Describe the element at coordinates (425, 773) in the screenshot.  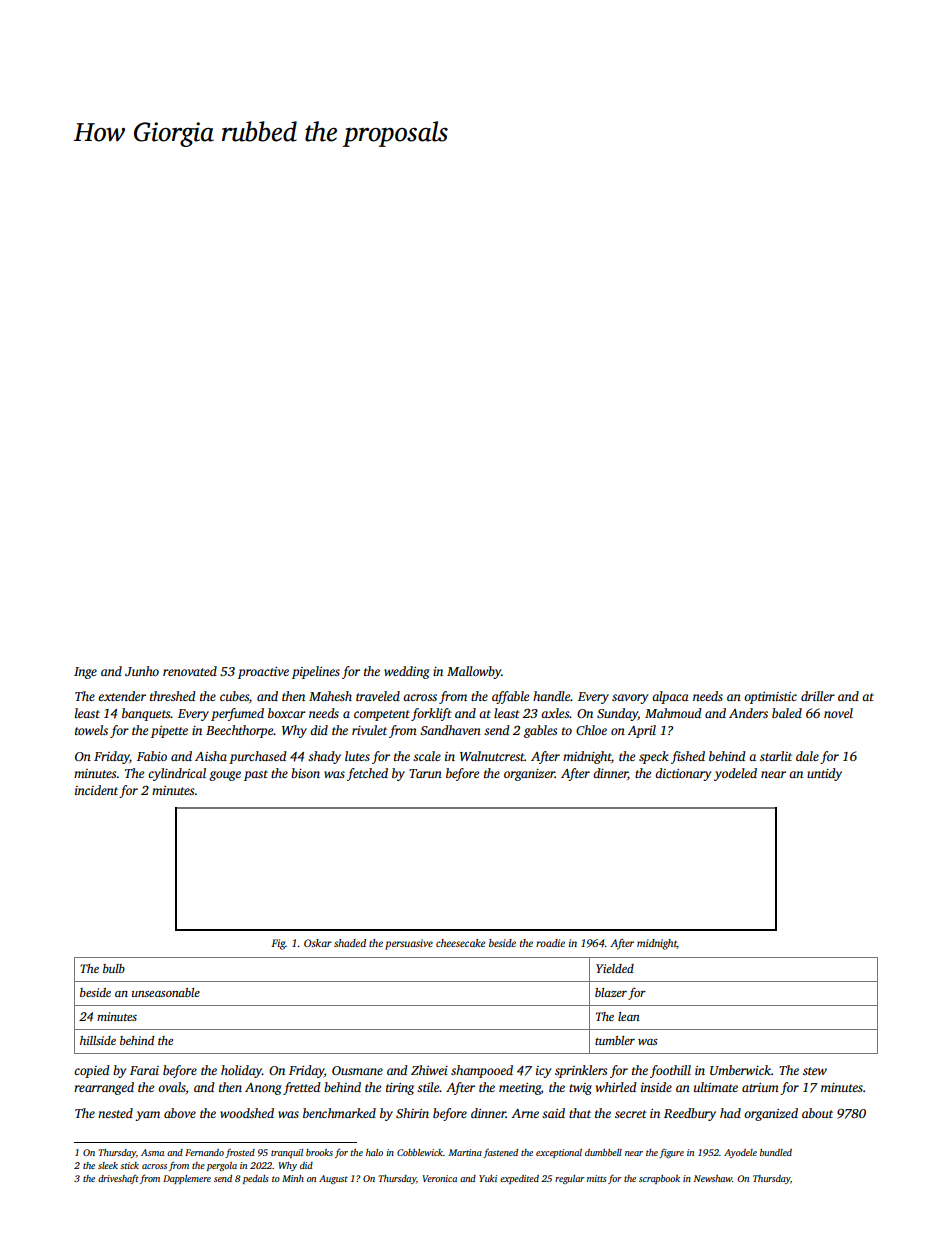
I see `Tarun` at that location.
